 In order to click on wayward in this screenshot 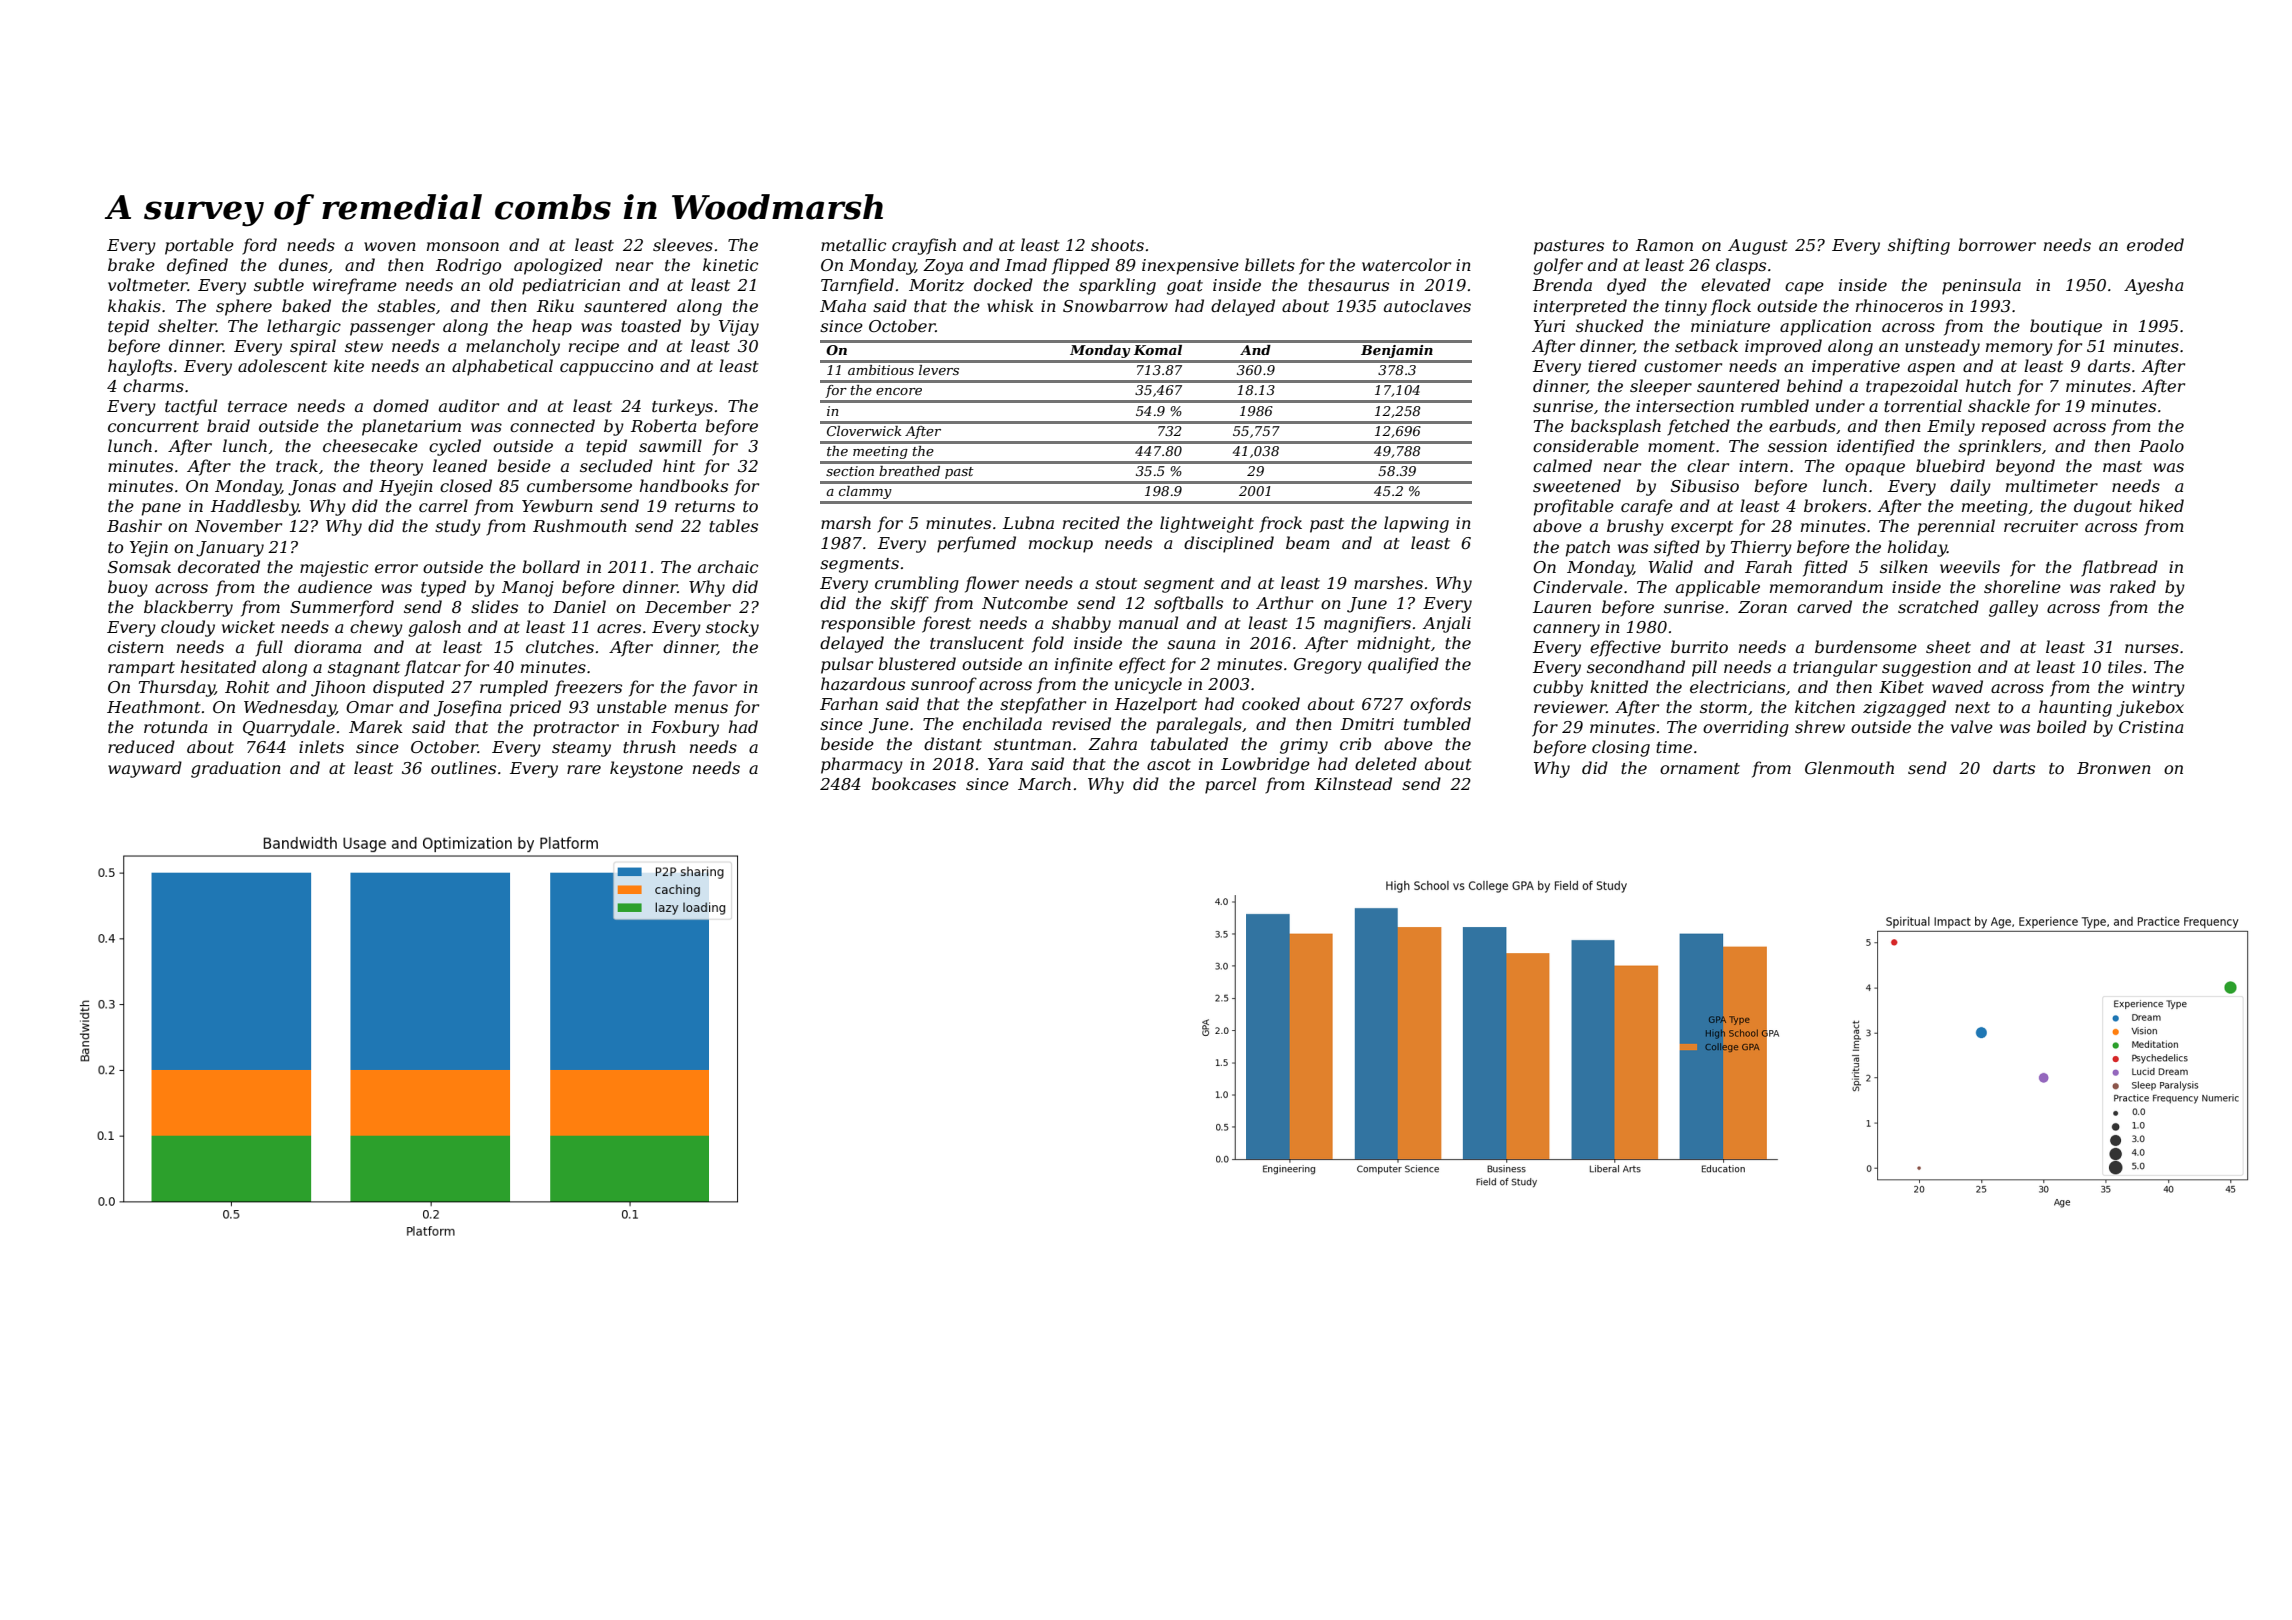, I will do `click(145, 769)`.
